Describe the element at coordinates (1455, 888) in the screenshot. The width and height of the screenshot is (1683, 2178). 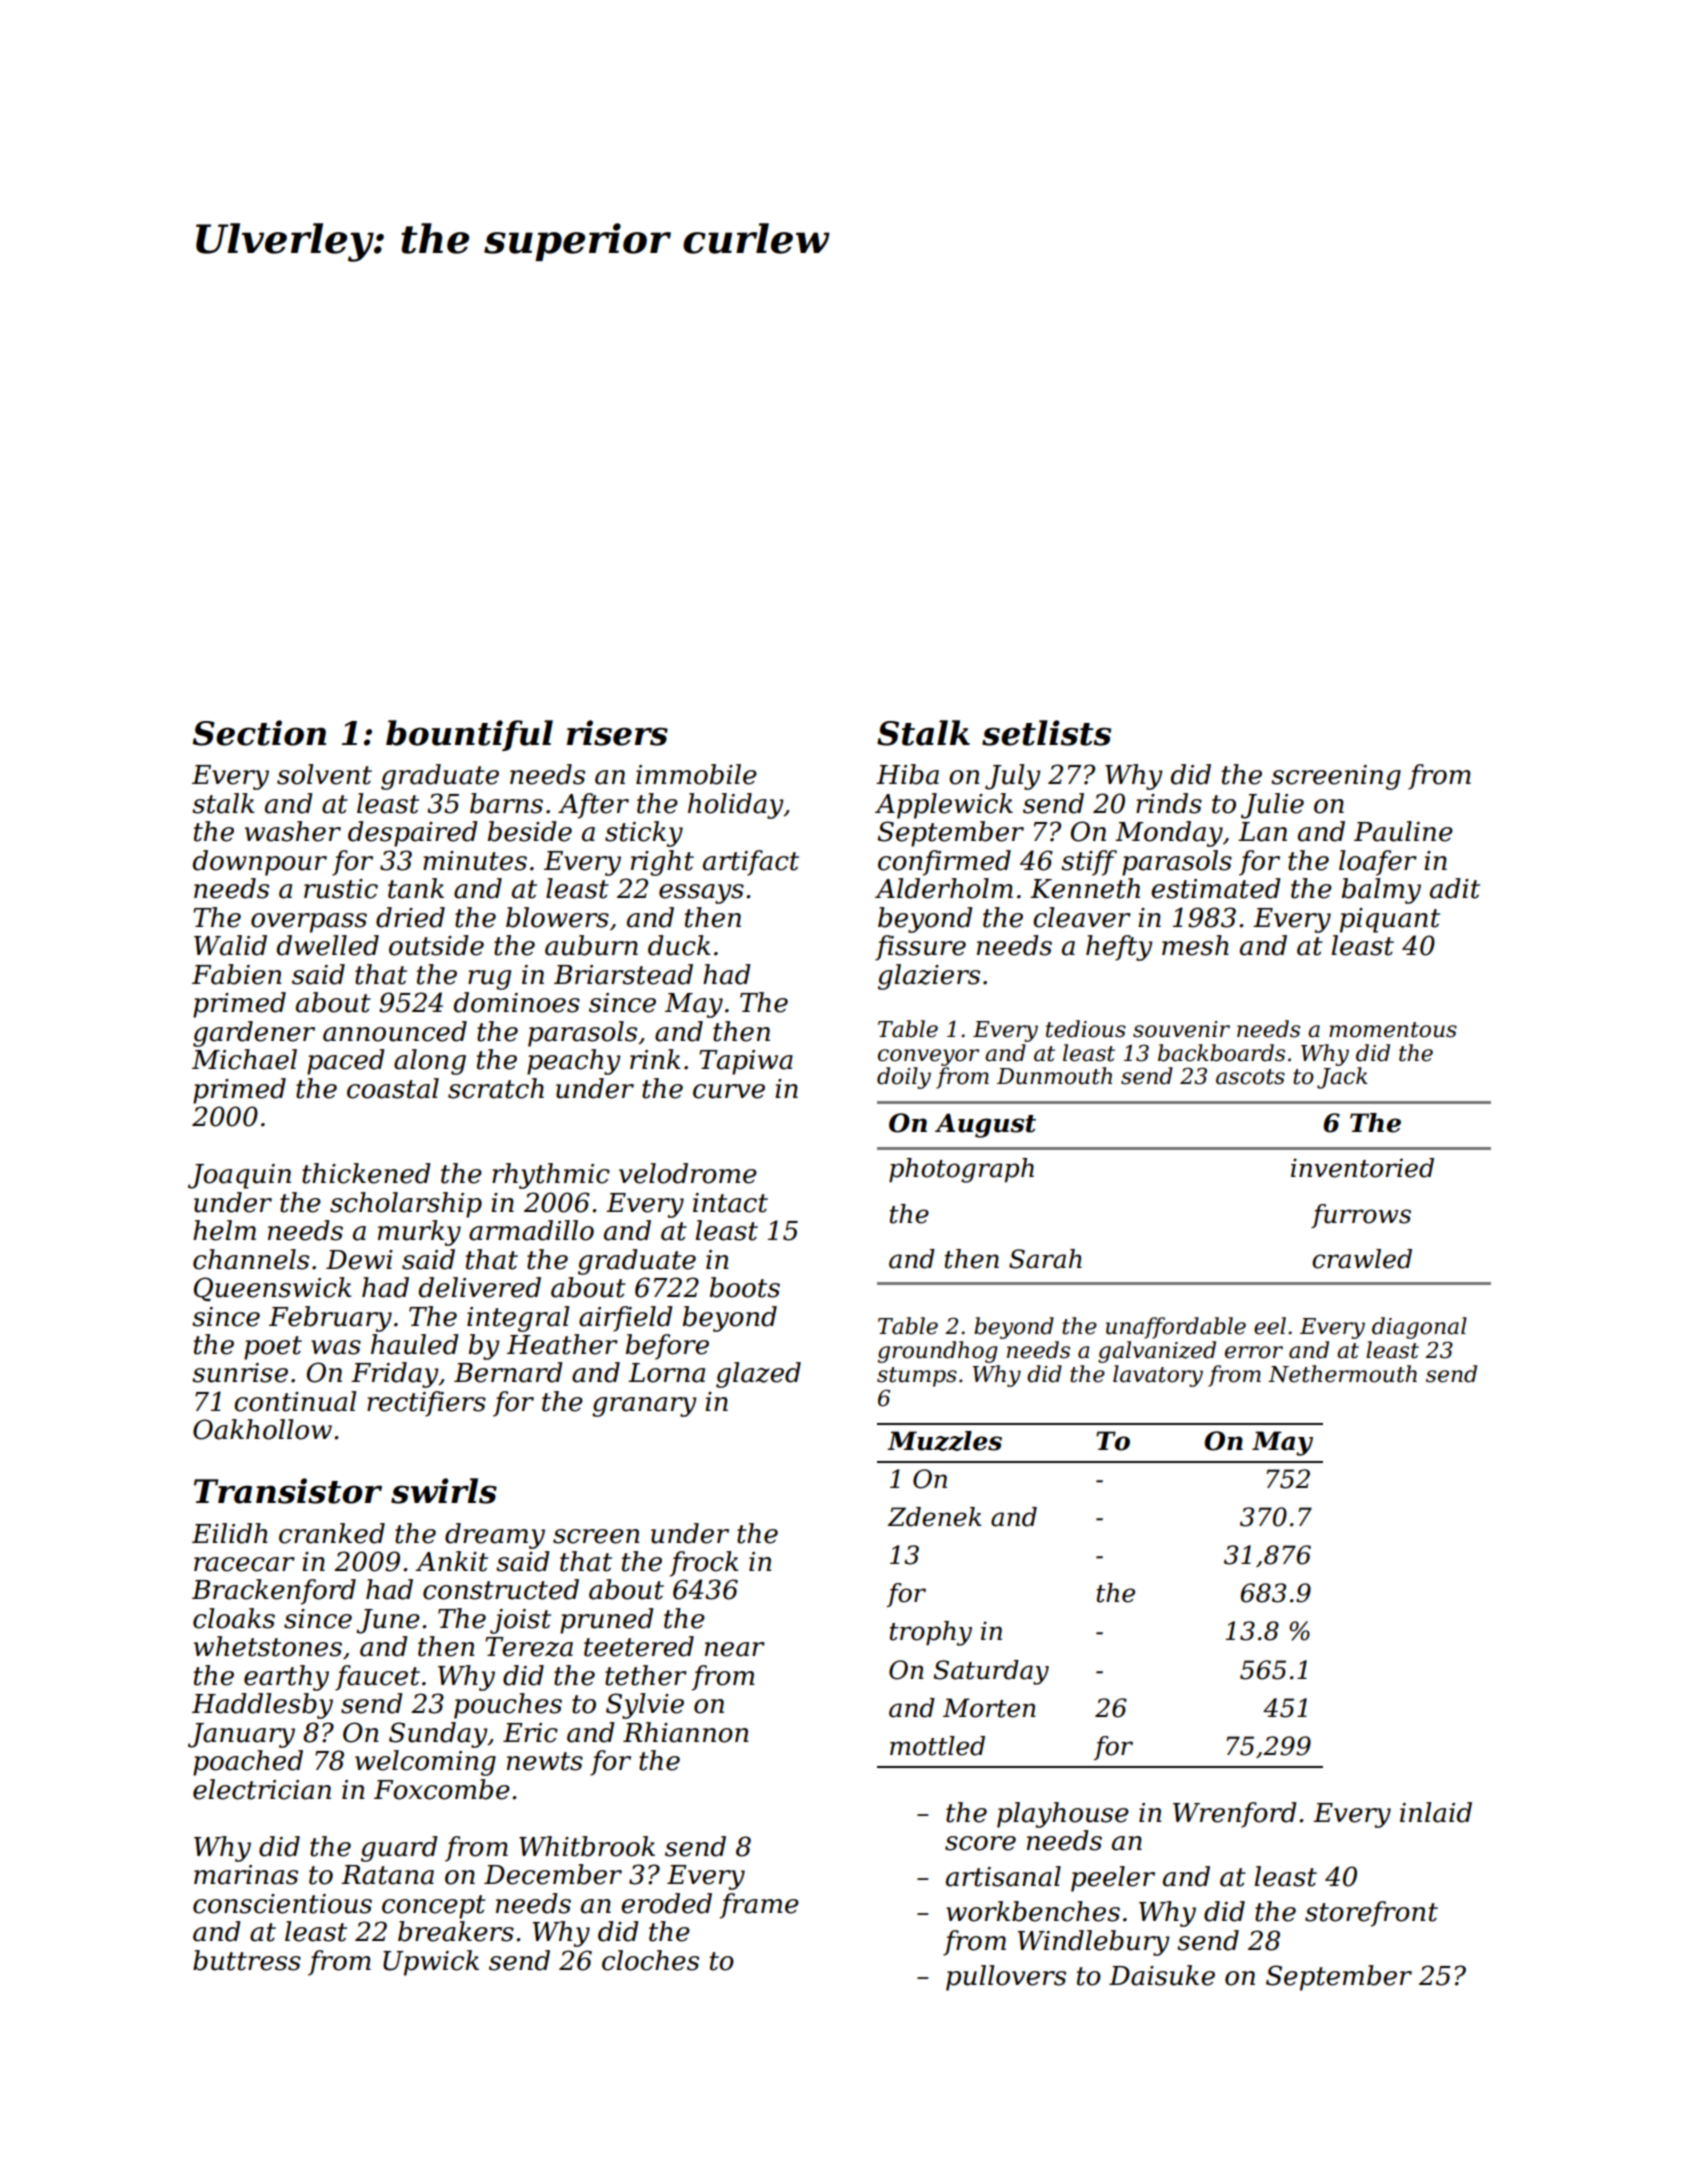
I see `adit` at that location.
